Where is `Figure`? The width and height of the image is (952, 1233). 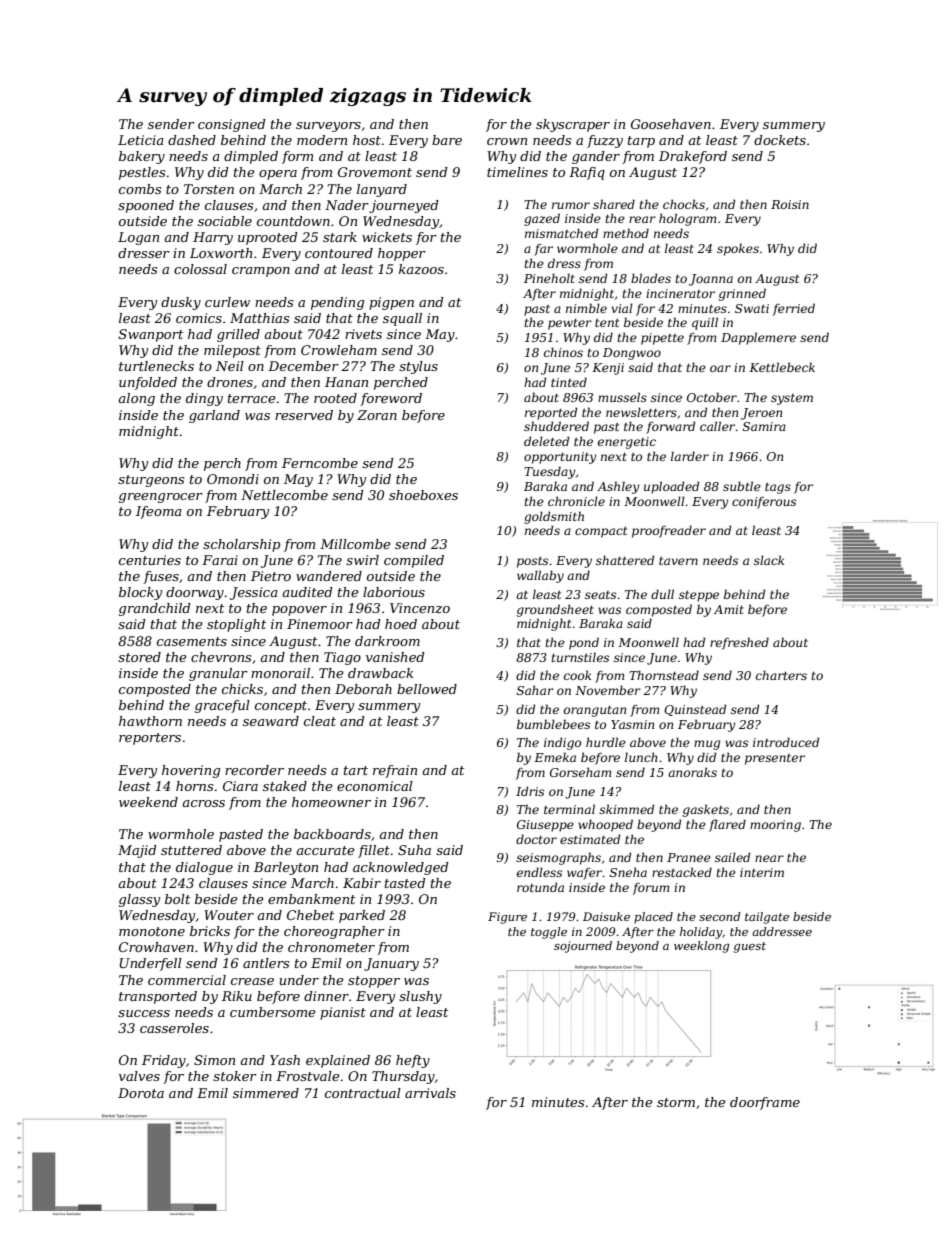 Figure is located at coordinates (507, 918).
